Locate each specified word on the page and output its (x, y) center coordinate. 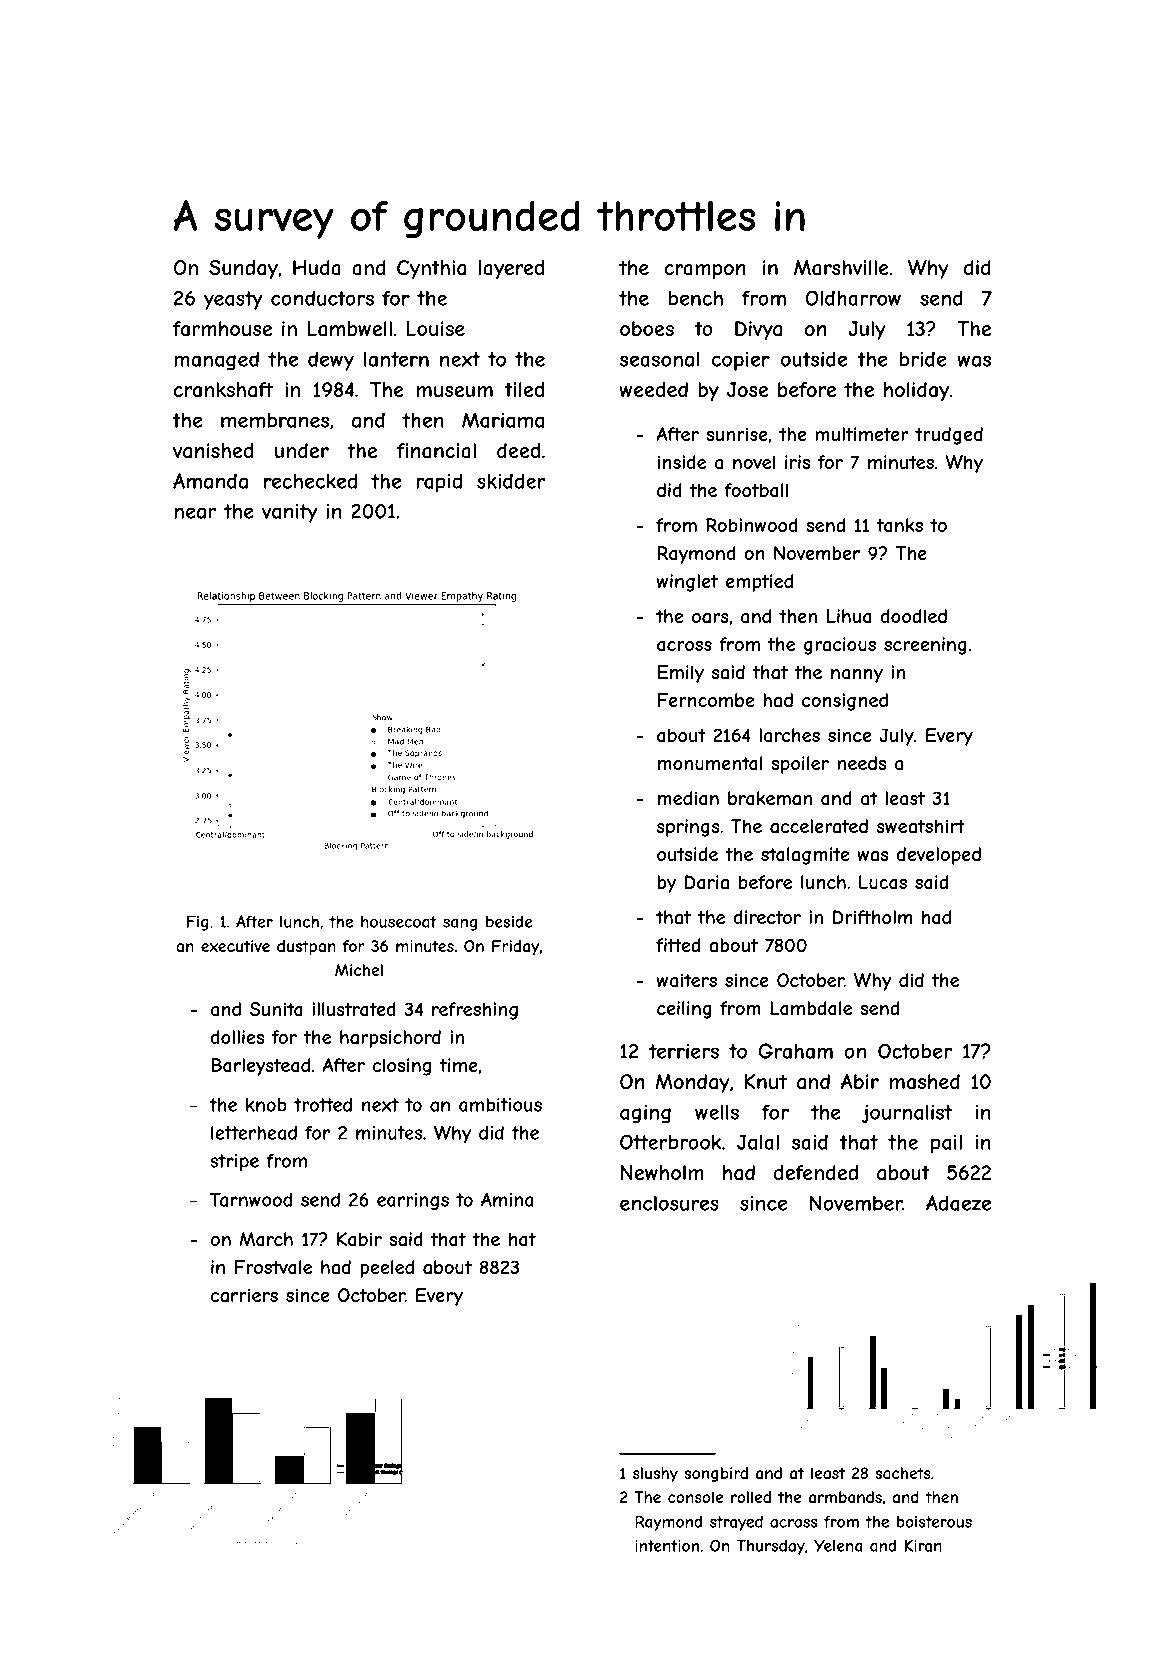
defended (816, 1172)
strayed (736, 1523)
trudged (949, 436)
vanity (290, 513)
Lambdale (811, 1008)
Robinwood (752, 525)
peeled (387, 1269)
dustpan (306, 947)
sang (460, 924)
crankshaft (223, 390)
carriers (244, 1295)
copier (741, 361)
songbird (716, 1474)
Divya (758, 330)
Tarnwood (251, 1200)
